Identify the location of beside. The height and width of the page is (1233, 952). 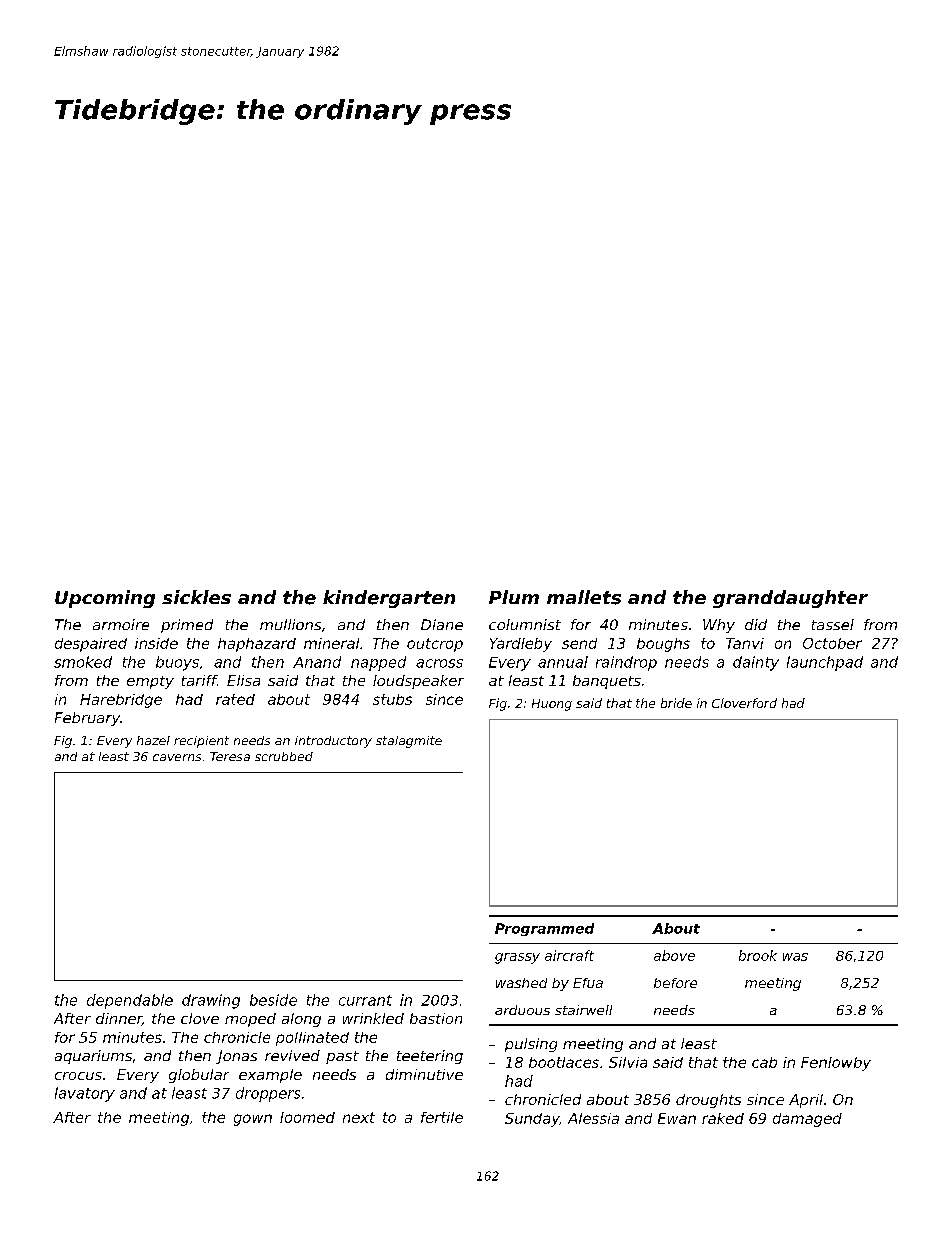
(273, 1000).
